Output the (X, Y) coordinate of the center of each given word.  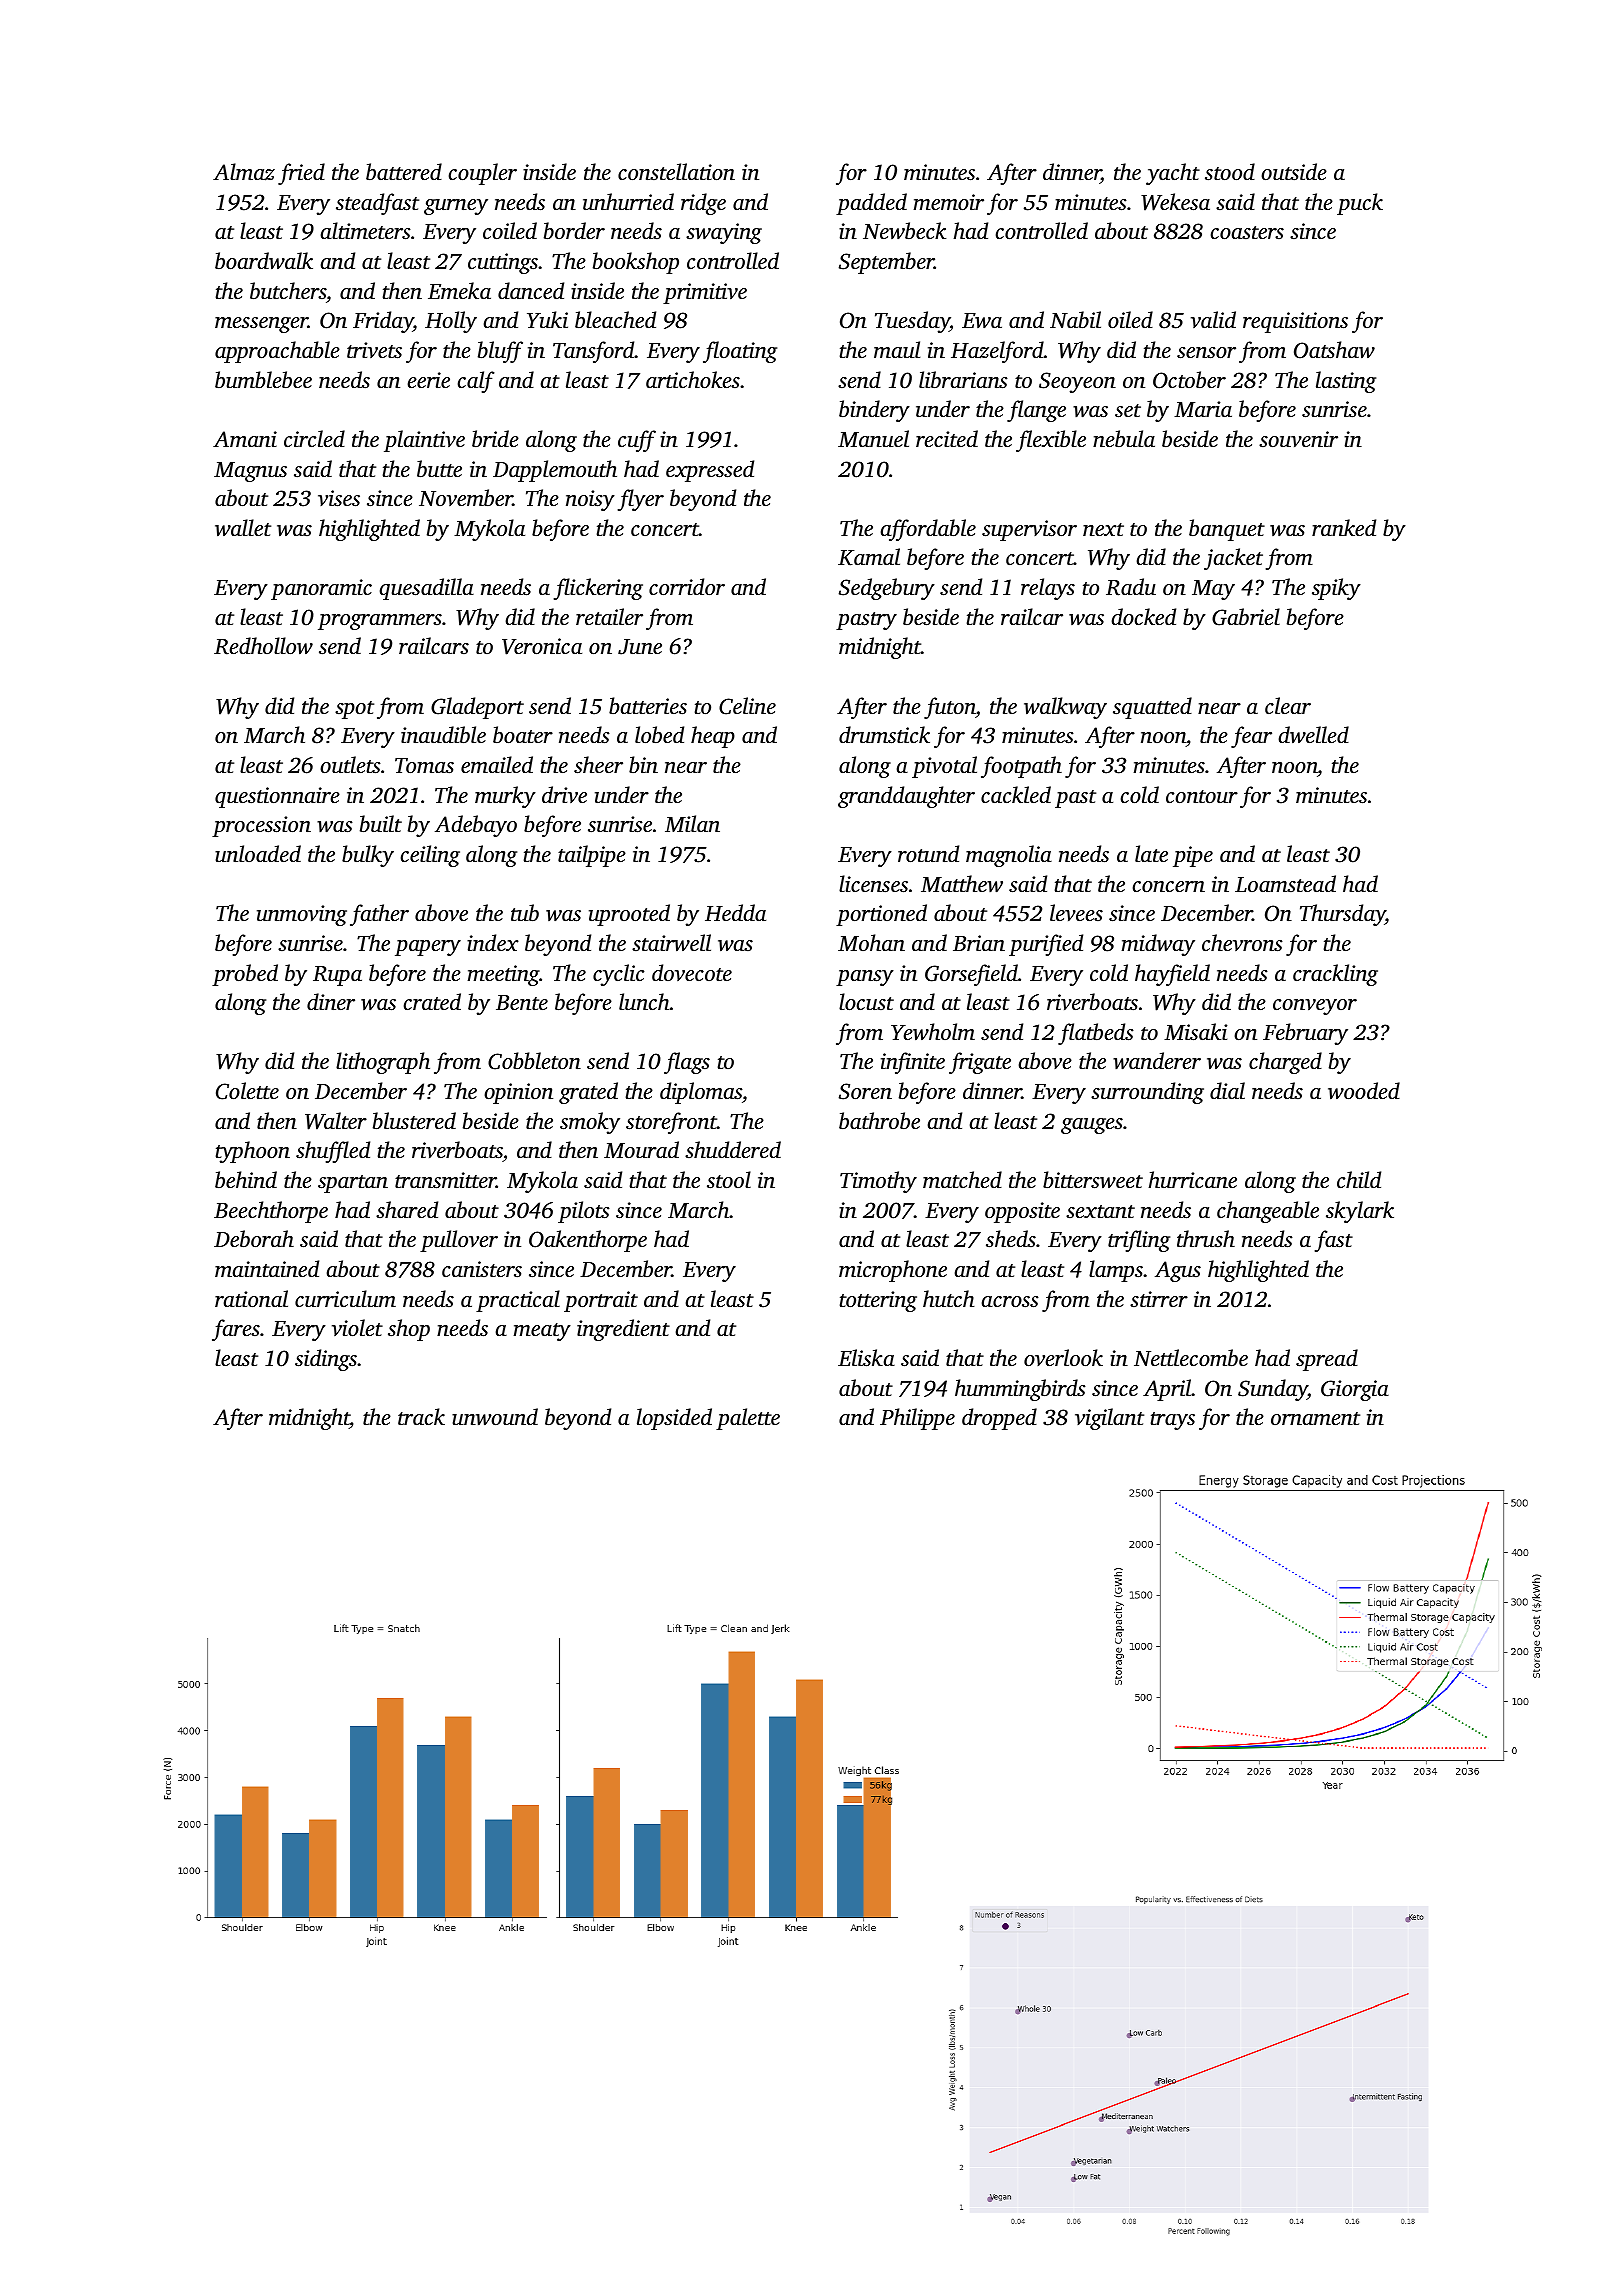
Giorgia (1355, 1390)
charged (1285, 1063)
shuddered (733, 1149)
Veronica (542, 646)
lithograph (383, 1063)
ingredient (623, 1330)
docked (1143, 616)
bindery (874, 411)
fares (236, 1330)
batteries (648, 705)
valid (1213, 319)
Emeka (459, 290)
